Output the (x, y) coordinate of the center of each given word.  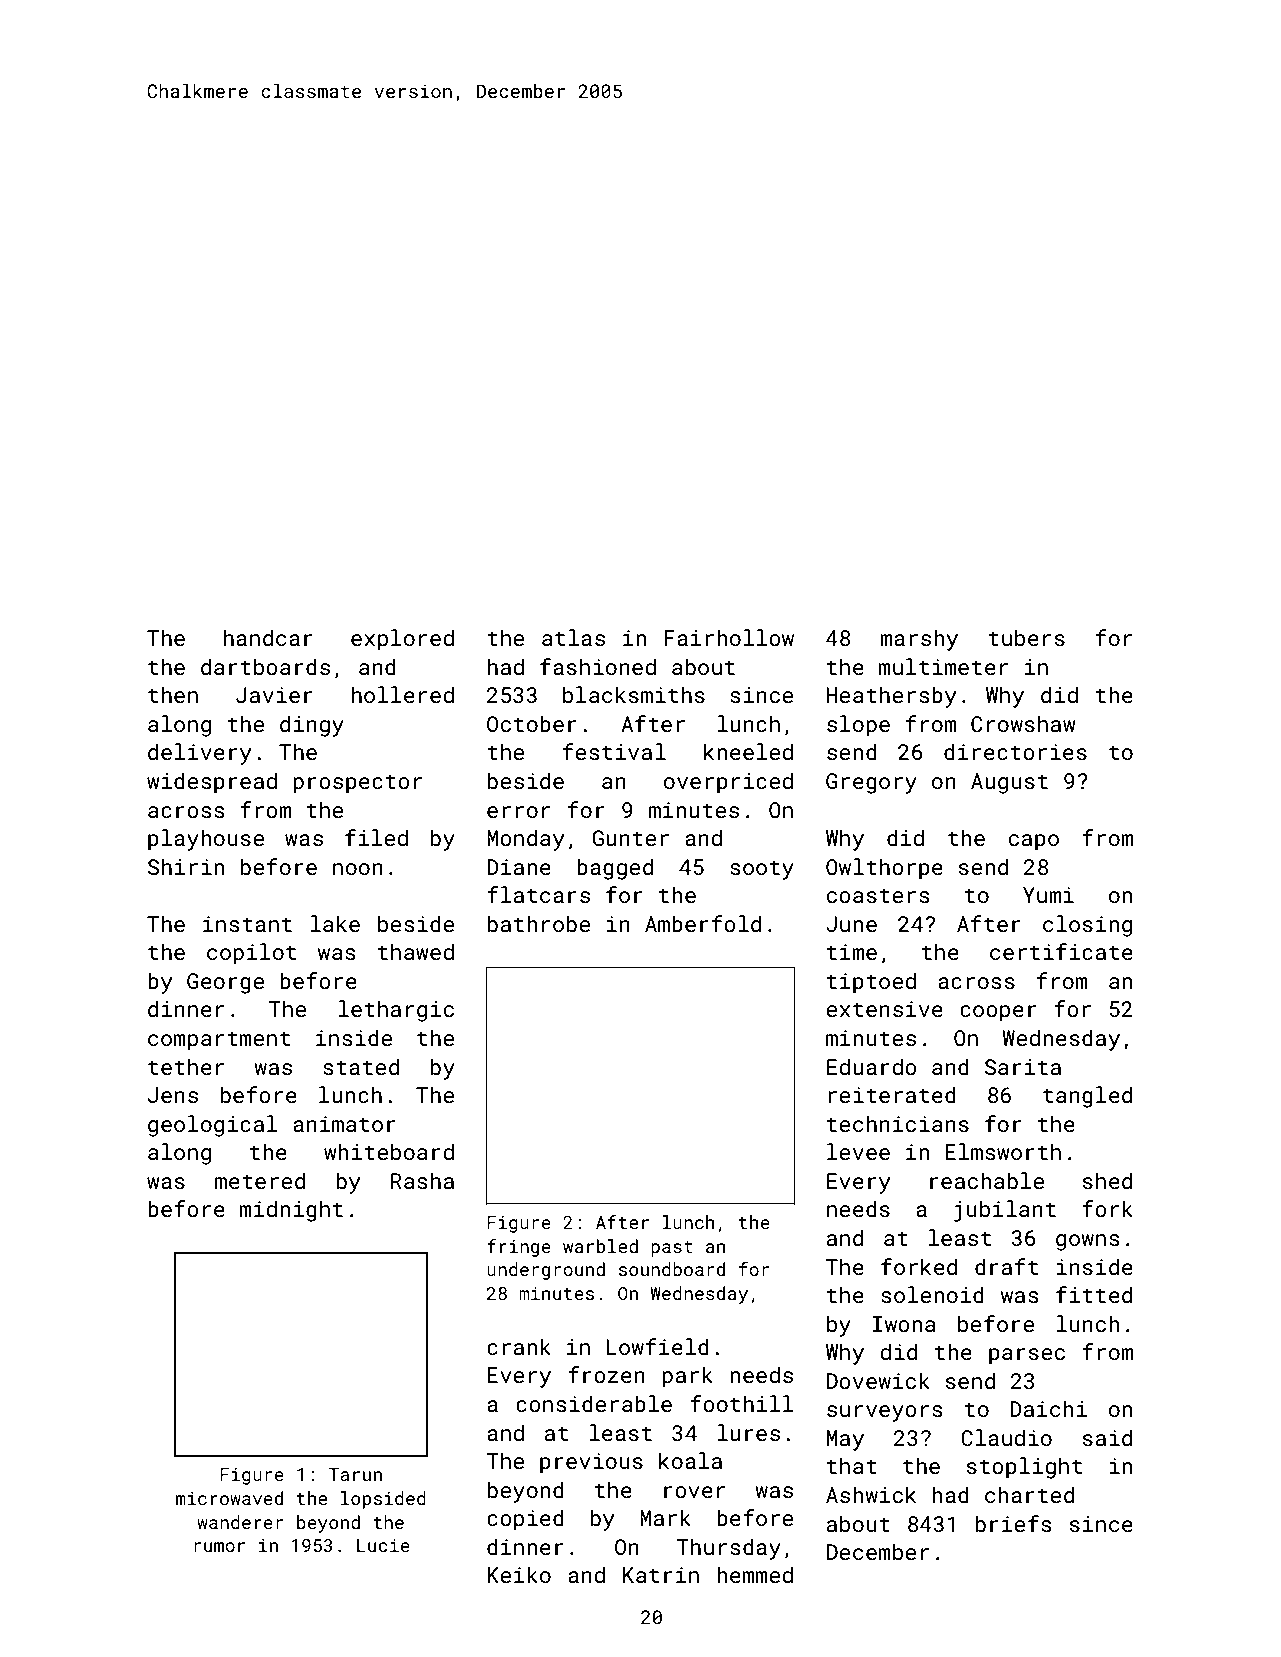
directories (1015, 751)
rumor (219, 1547)
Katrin (661, 1575)
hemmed (755, 1574)
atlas (573, 637)
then (173, 694)
